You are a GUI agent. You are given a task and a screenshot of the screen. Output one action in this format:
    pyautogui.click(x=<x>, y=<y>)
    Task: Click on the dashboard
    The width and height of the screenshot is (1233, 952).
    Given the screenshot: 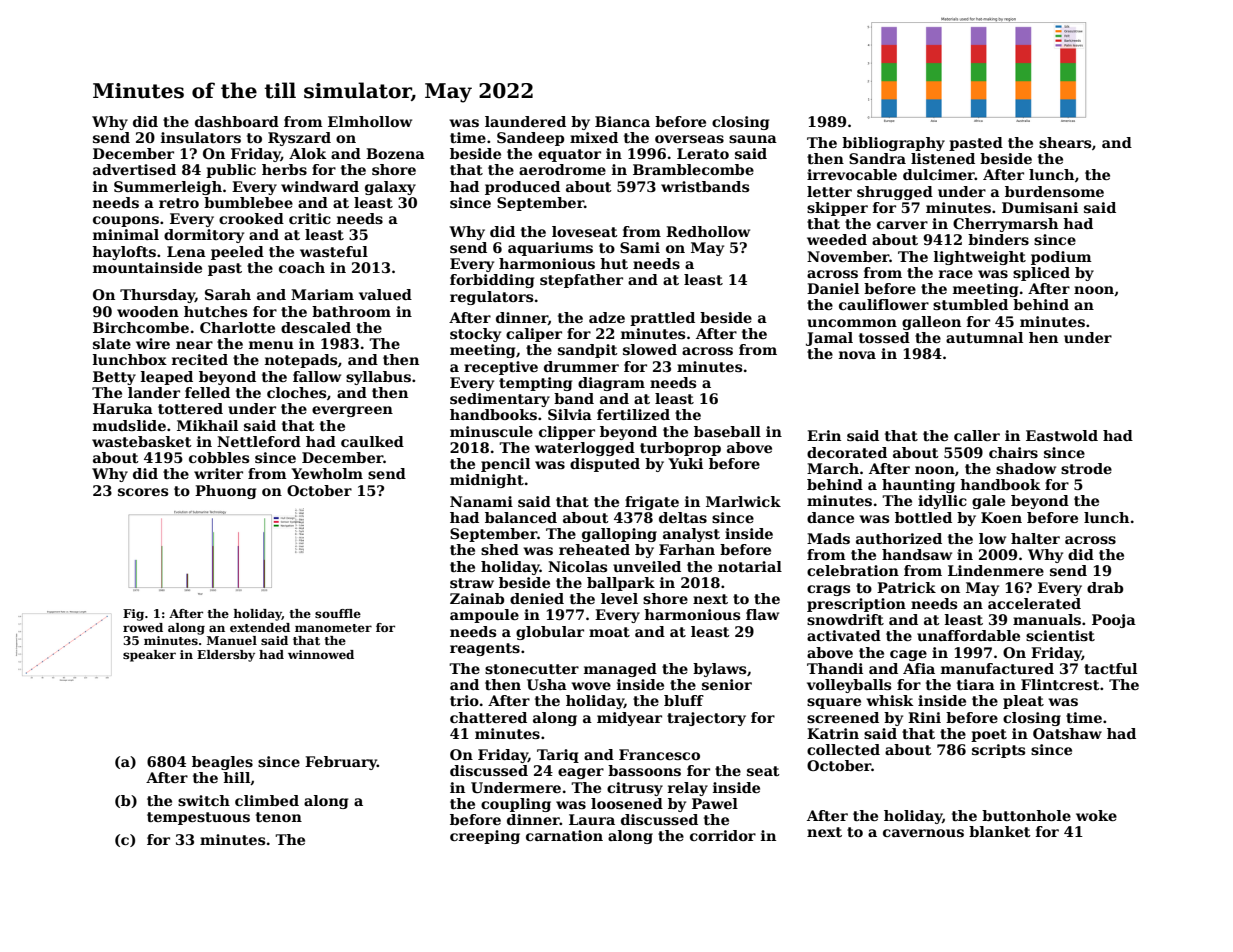 What is the action you would take?
    pyautogui.click(x=237, y=121)
